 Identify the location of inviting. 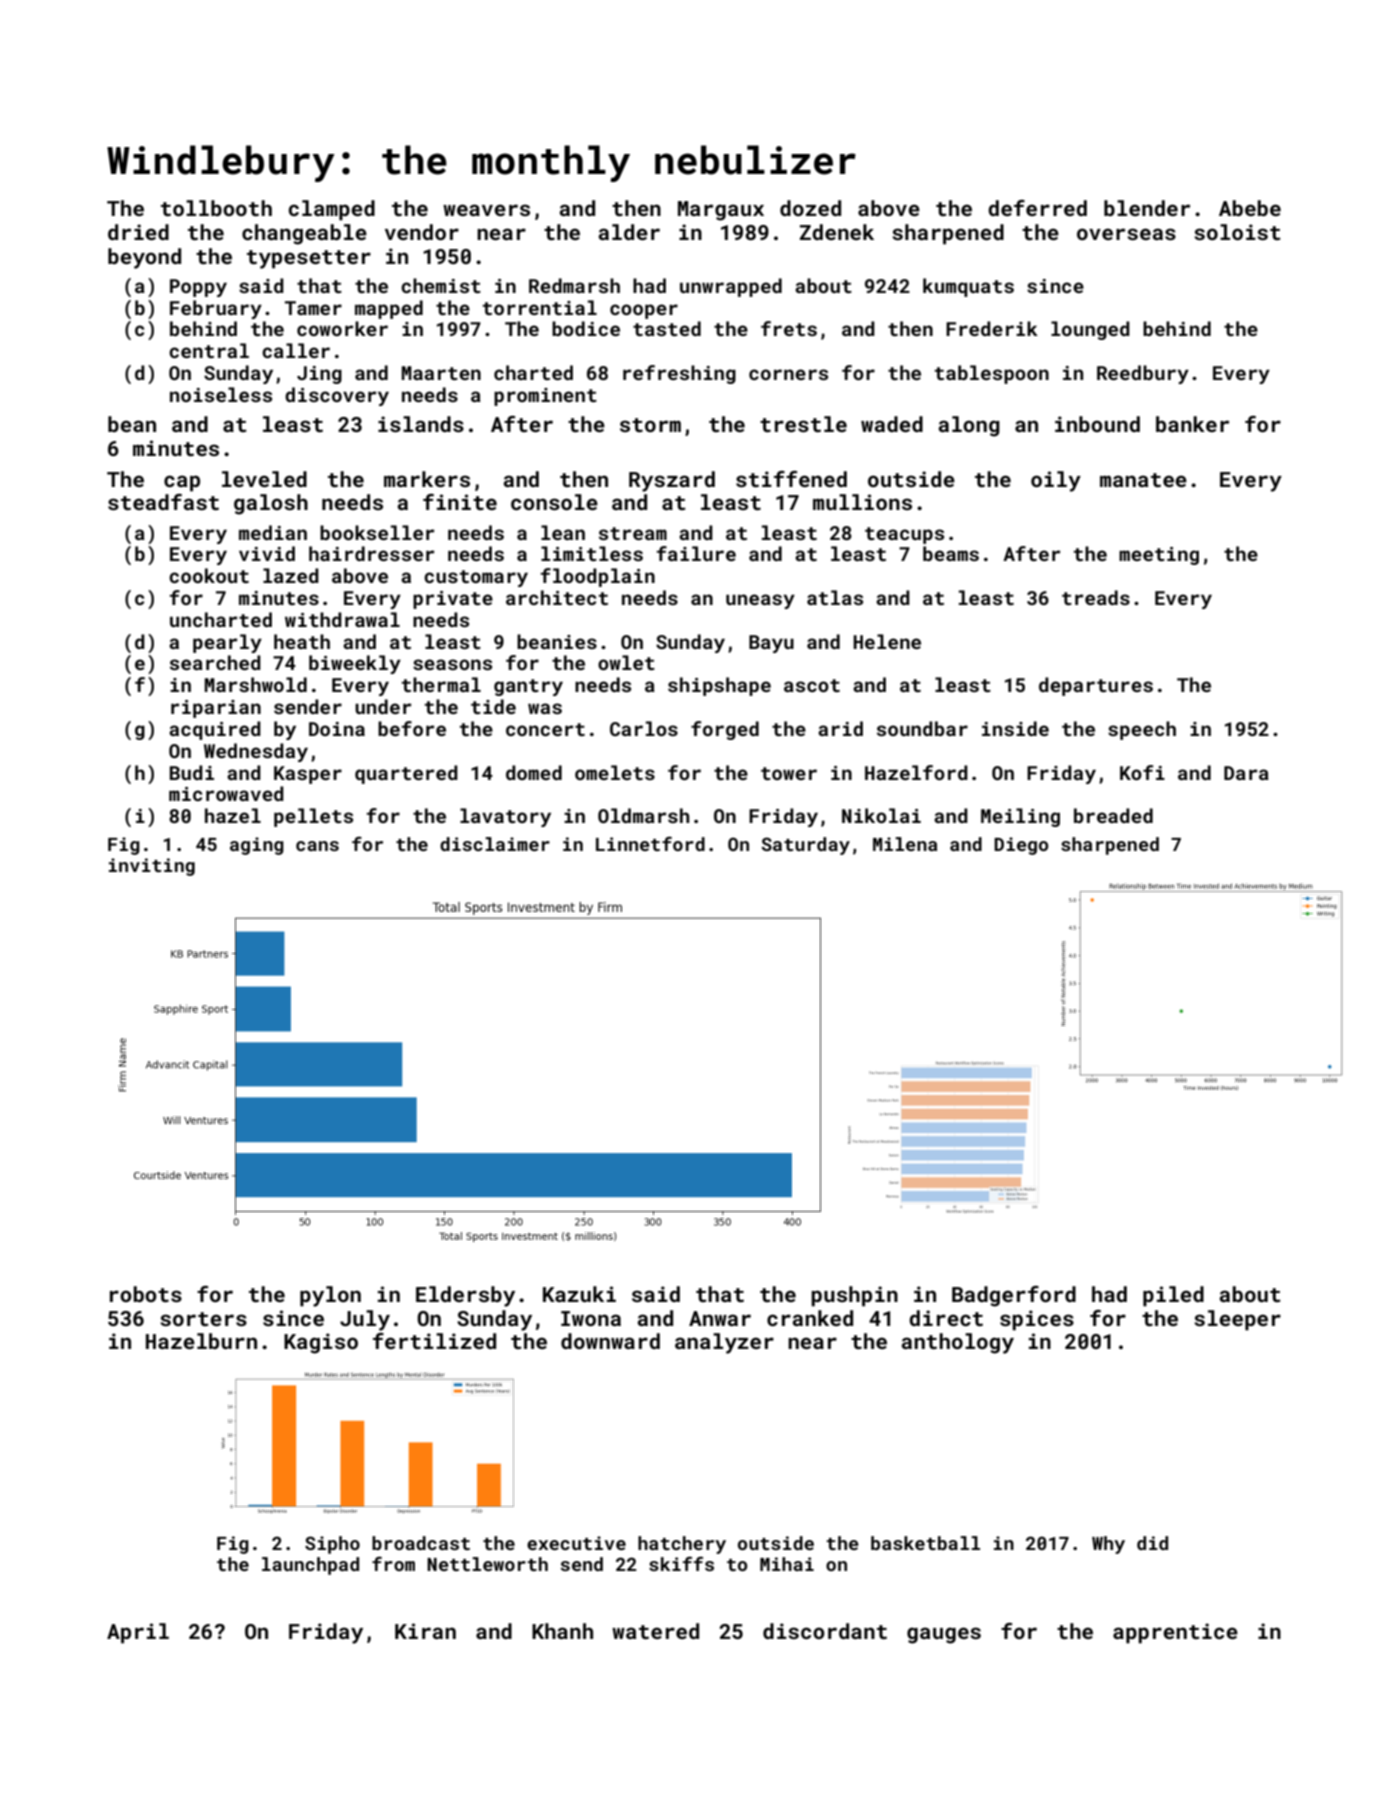
(152, 867).
